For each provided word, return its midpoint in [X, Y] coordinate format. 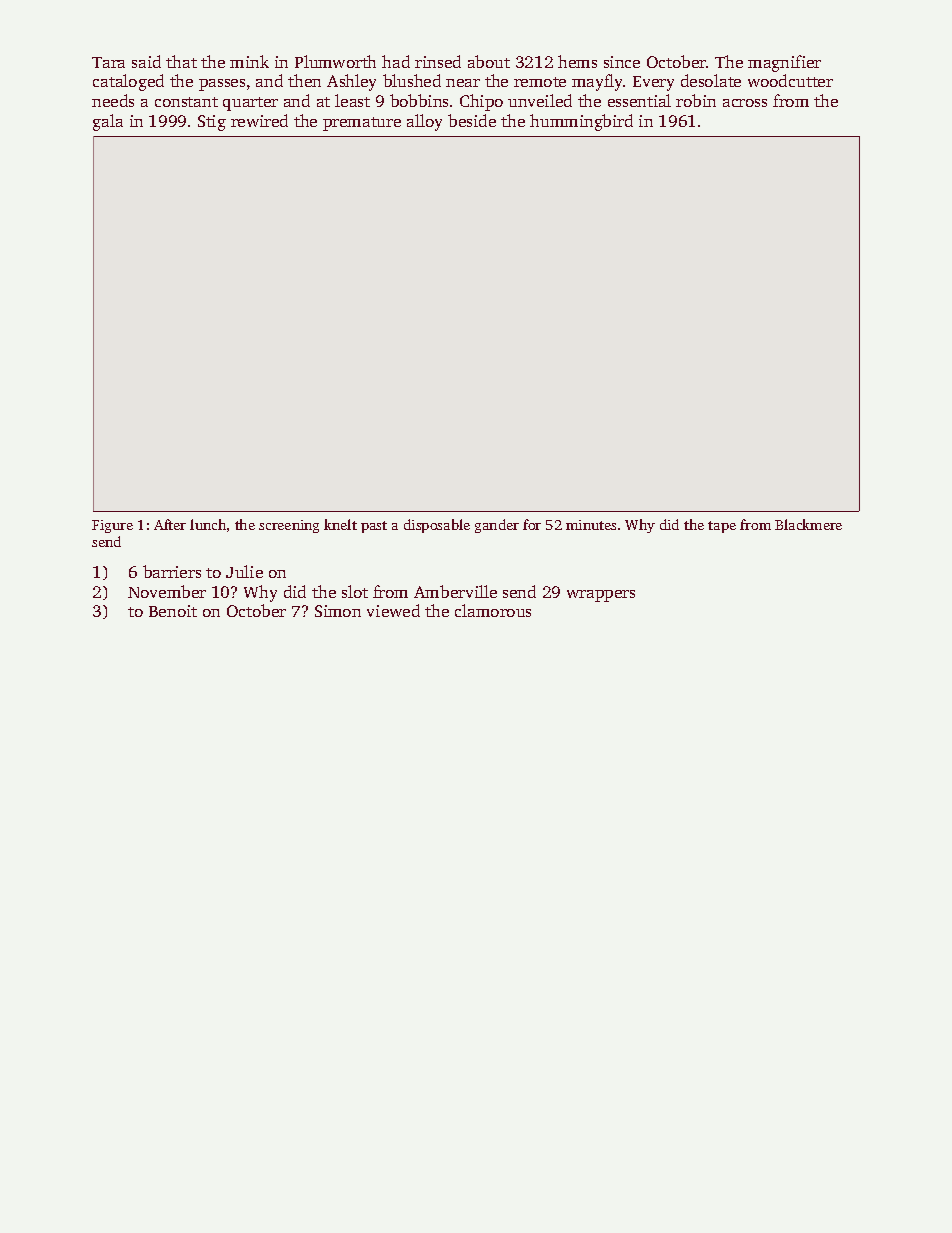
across [745, 103]
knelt [340, 524]
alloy [424, 122]
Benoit [173, 611]
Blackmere [808, 524]
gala [108, 122]
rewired [259, 120]
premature [362, 124]
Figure [112, 526]
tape [722, 527]
